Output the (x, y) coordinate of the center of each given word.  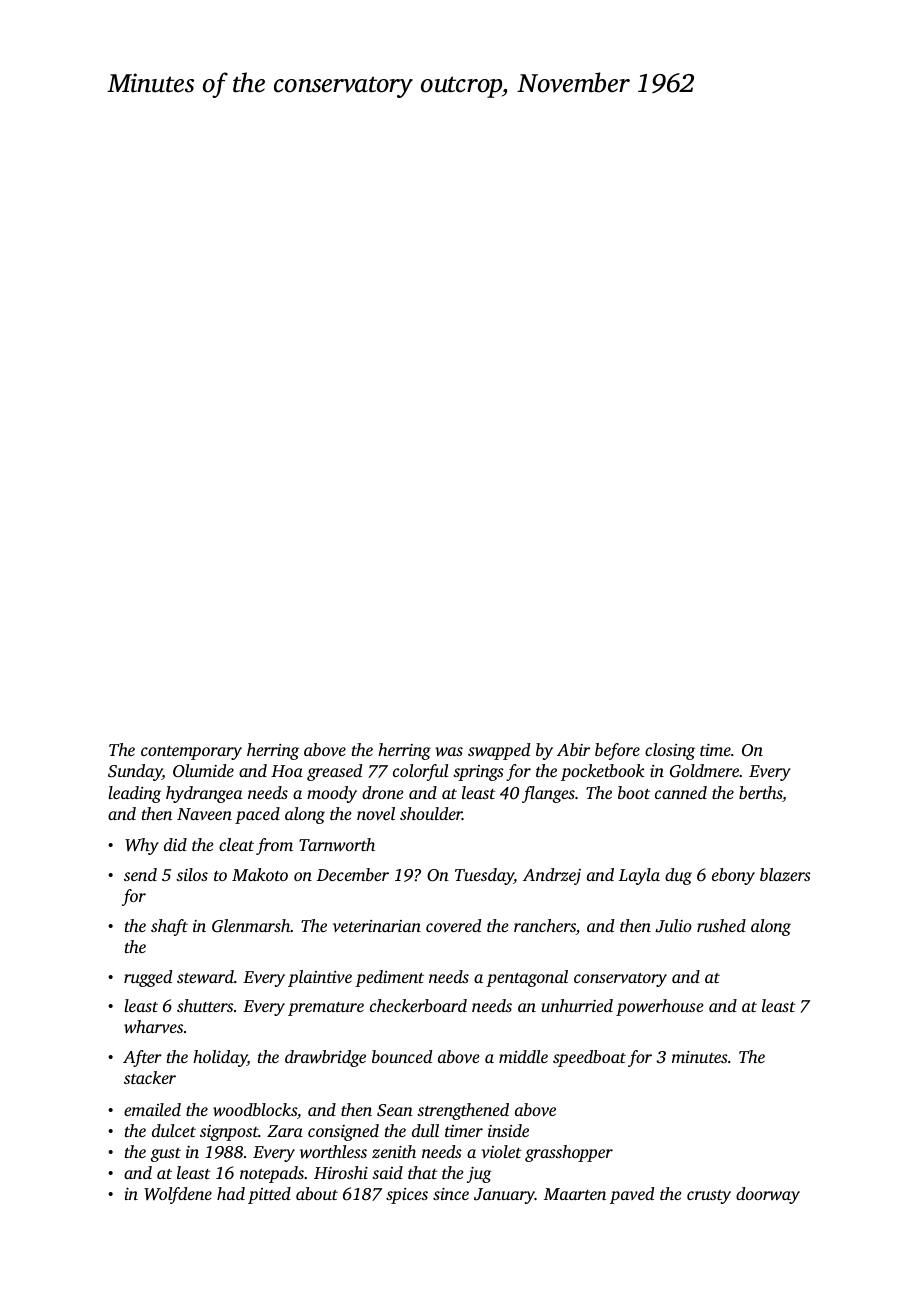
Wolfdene (178, 1195)
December (353, 874)
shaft (169, 927)
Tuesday (484, 876)
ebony (733, 876)
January (504, 1196)
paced (257, 815)
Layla (639, 876)
